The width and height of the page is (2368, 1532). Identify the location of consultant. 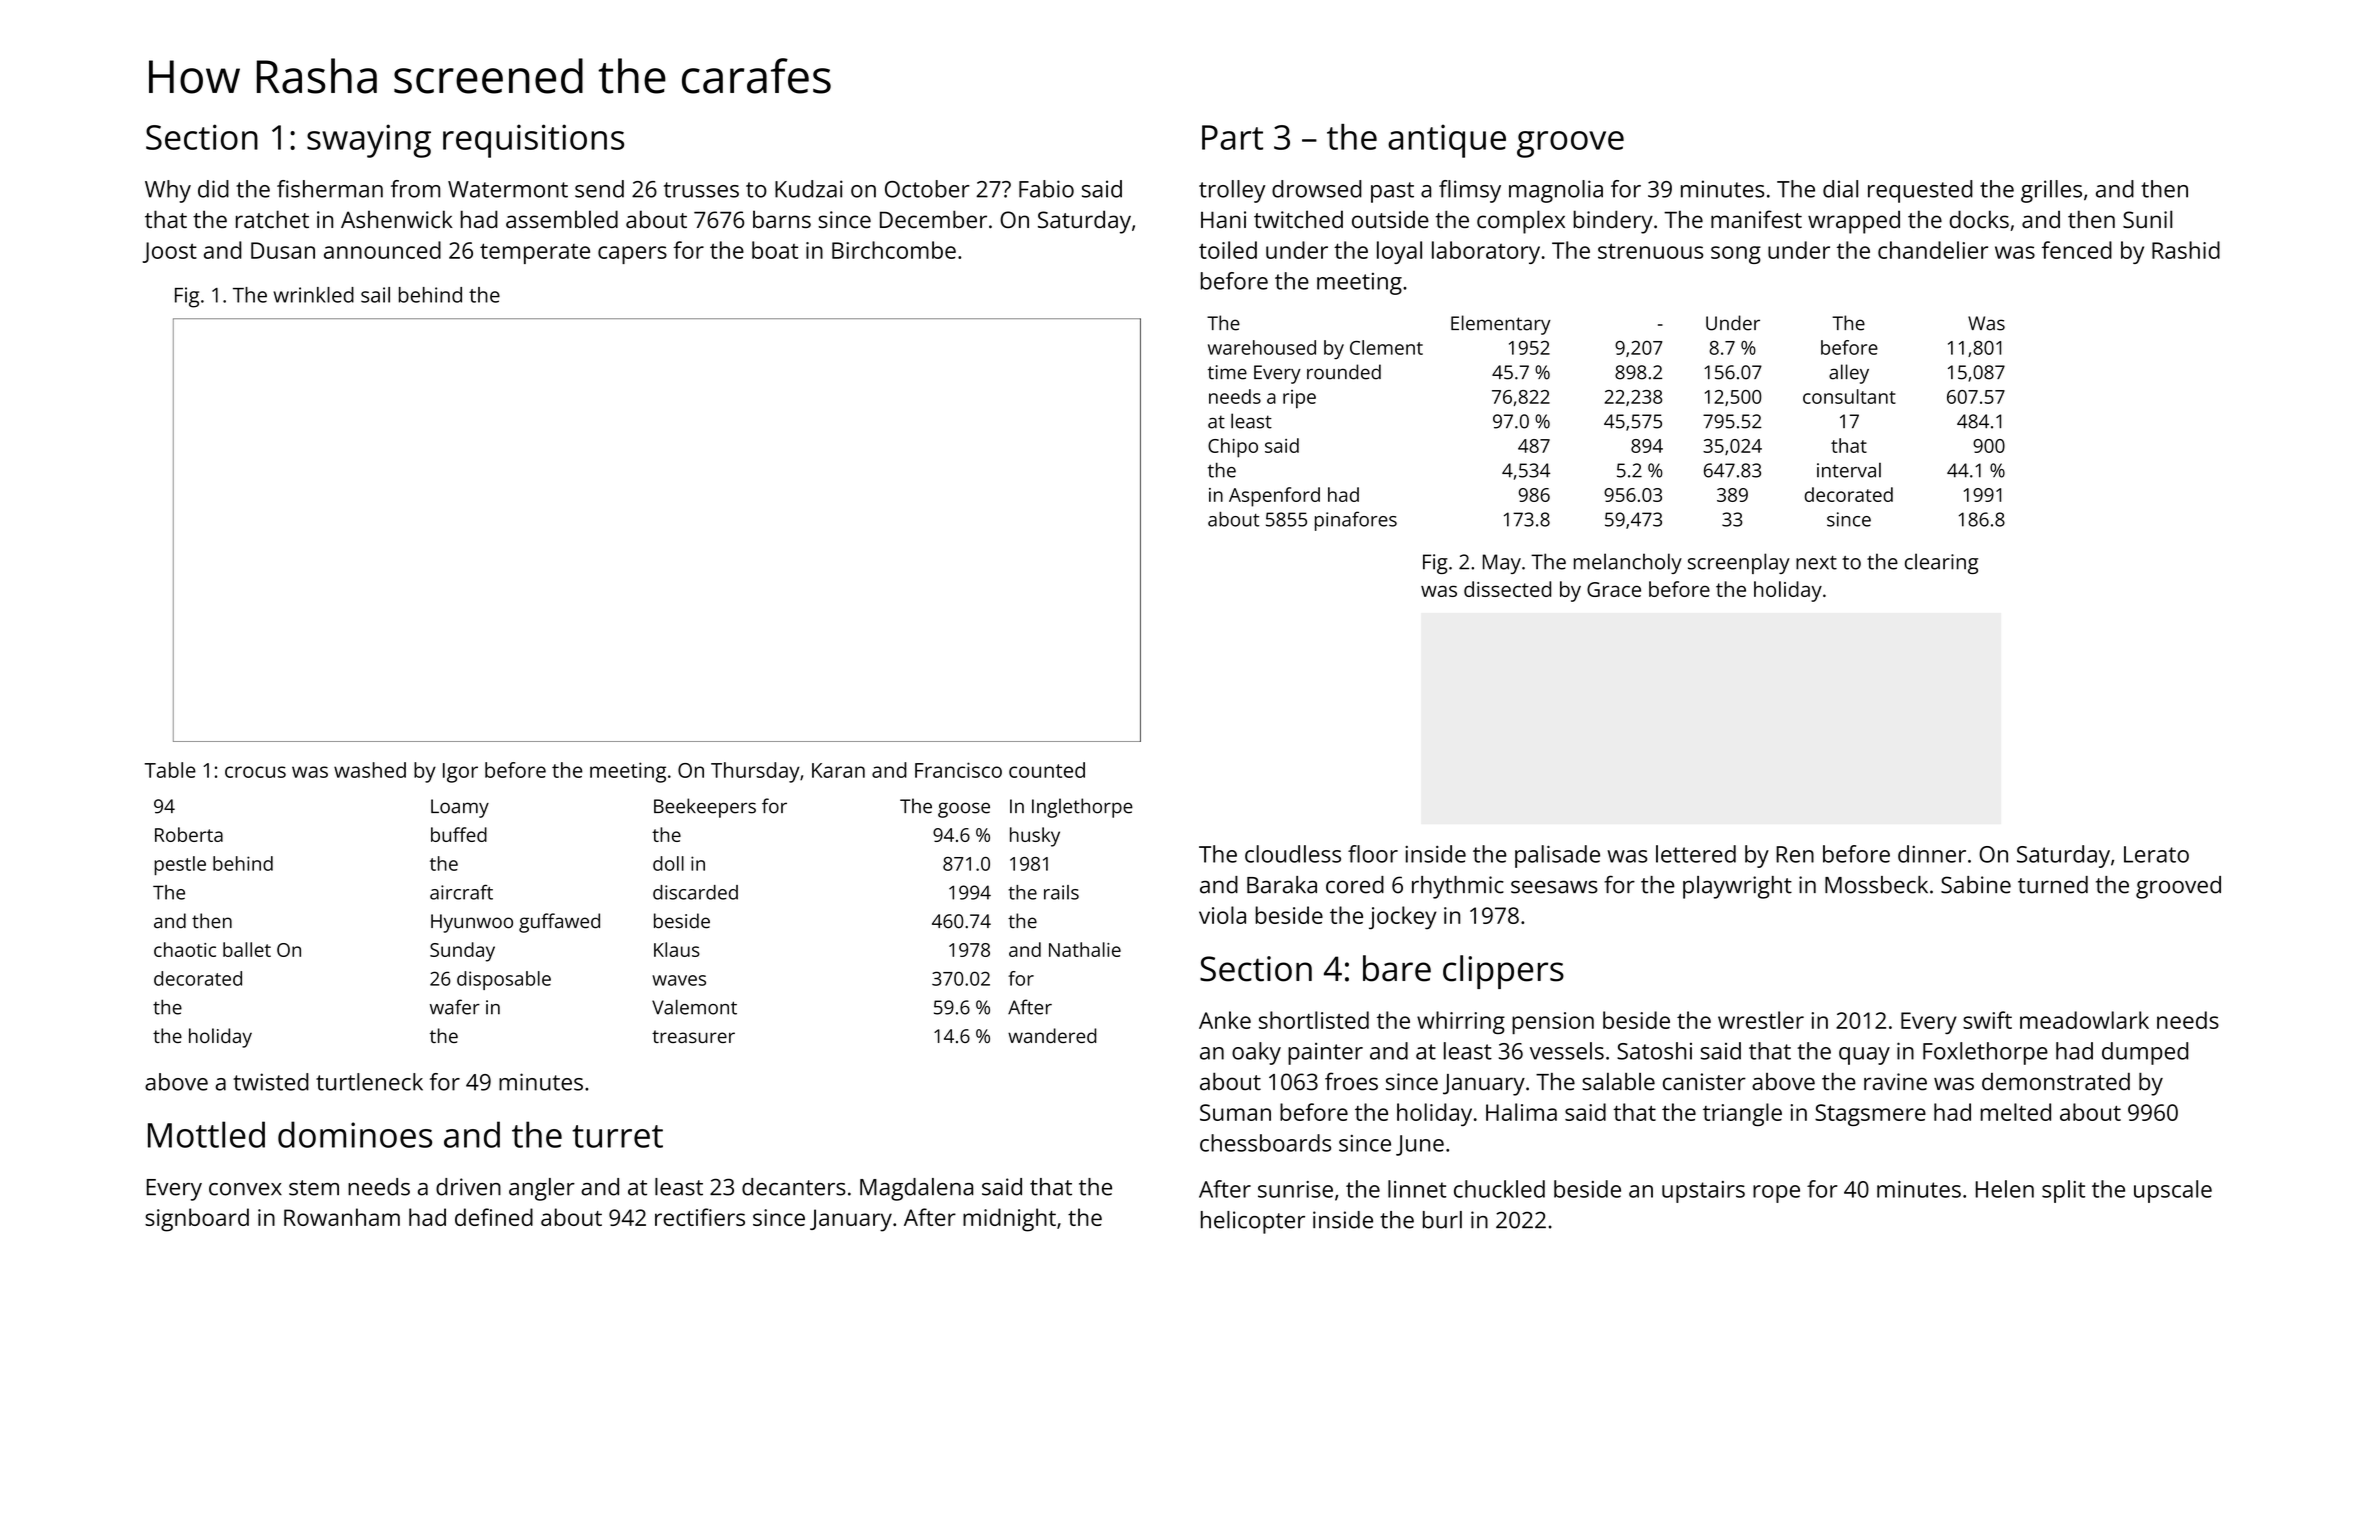
(1849, 396).
